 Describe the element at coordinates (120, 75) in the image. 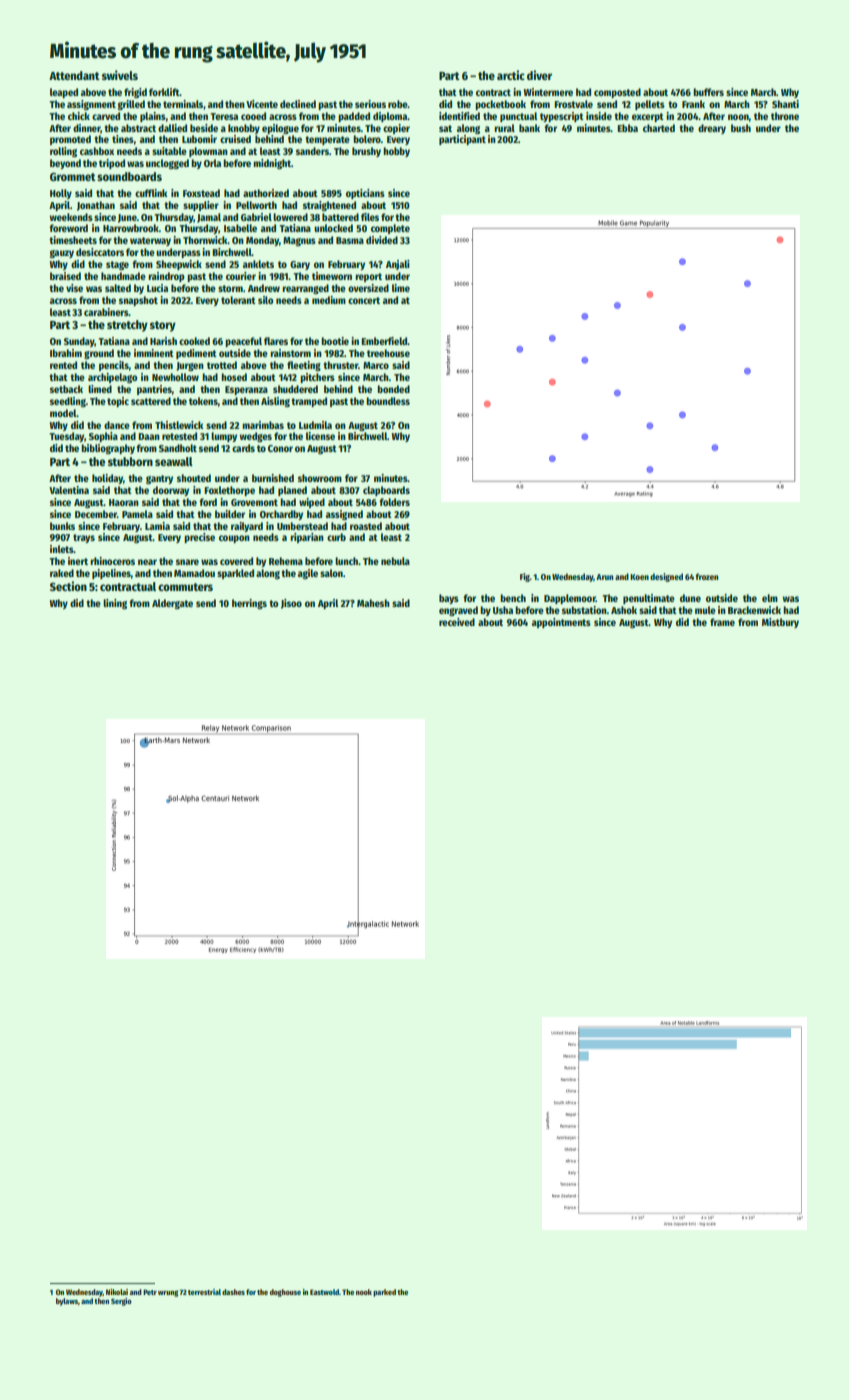

I see `swivels` at that location.
